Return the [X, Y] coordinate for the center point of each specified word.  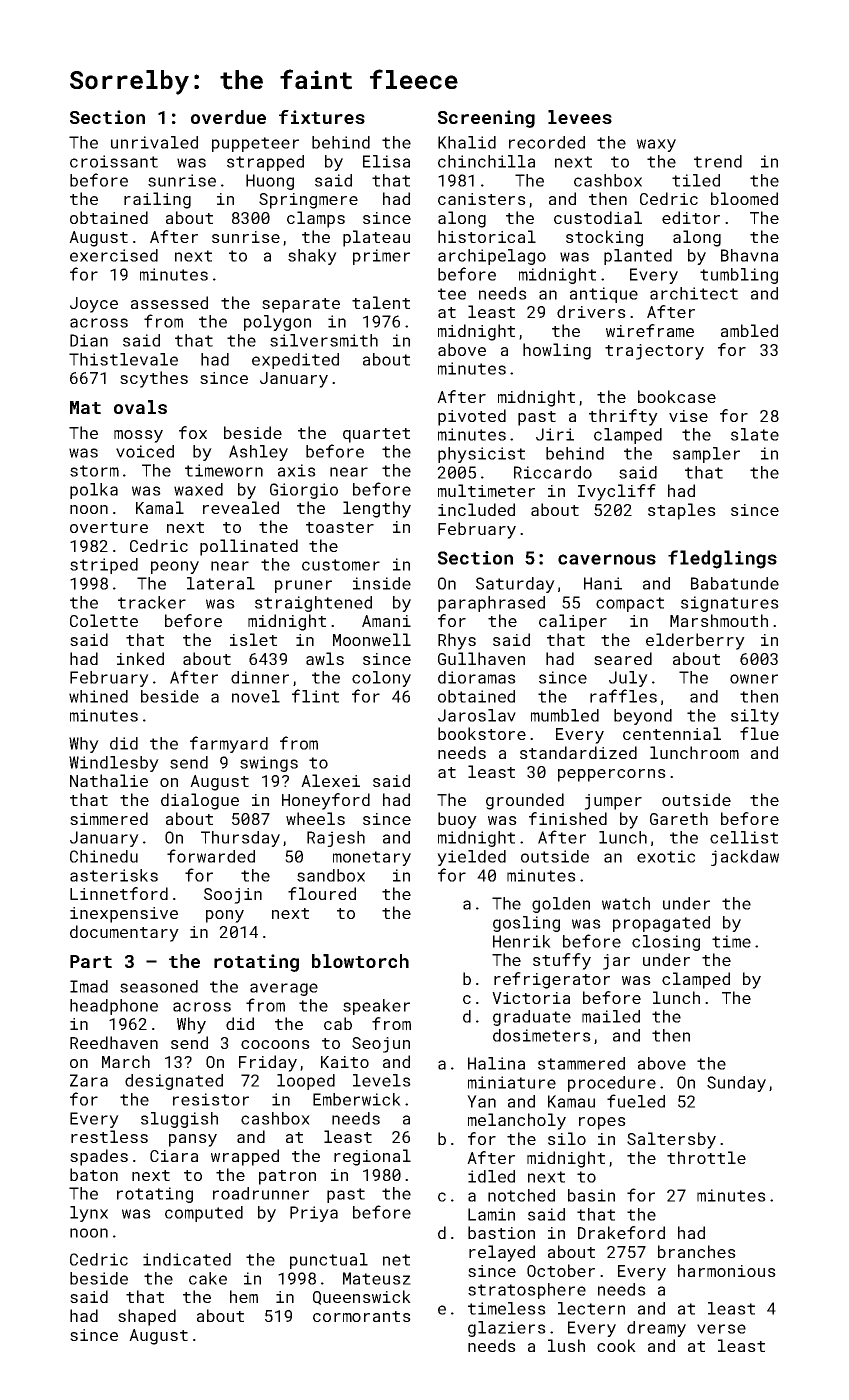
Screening [486, 119]
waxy [656, 145]
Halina [496, 1063]
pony [225, 916]
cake [208, 1278]
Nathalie [109, 780]
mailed [611, 1016]
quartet [376, 435]
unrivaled [154, 142]
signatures [730, 604]
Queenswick [362, 1297]
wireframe [650, 330]
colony [381, 679]
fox [193, 432]
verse [721, 1329]
